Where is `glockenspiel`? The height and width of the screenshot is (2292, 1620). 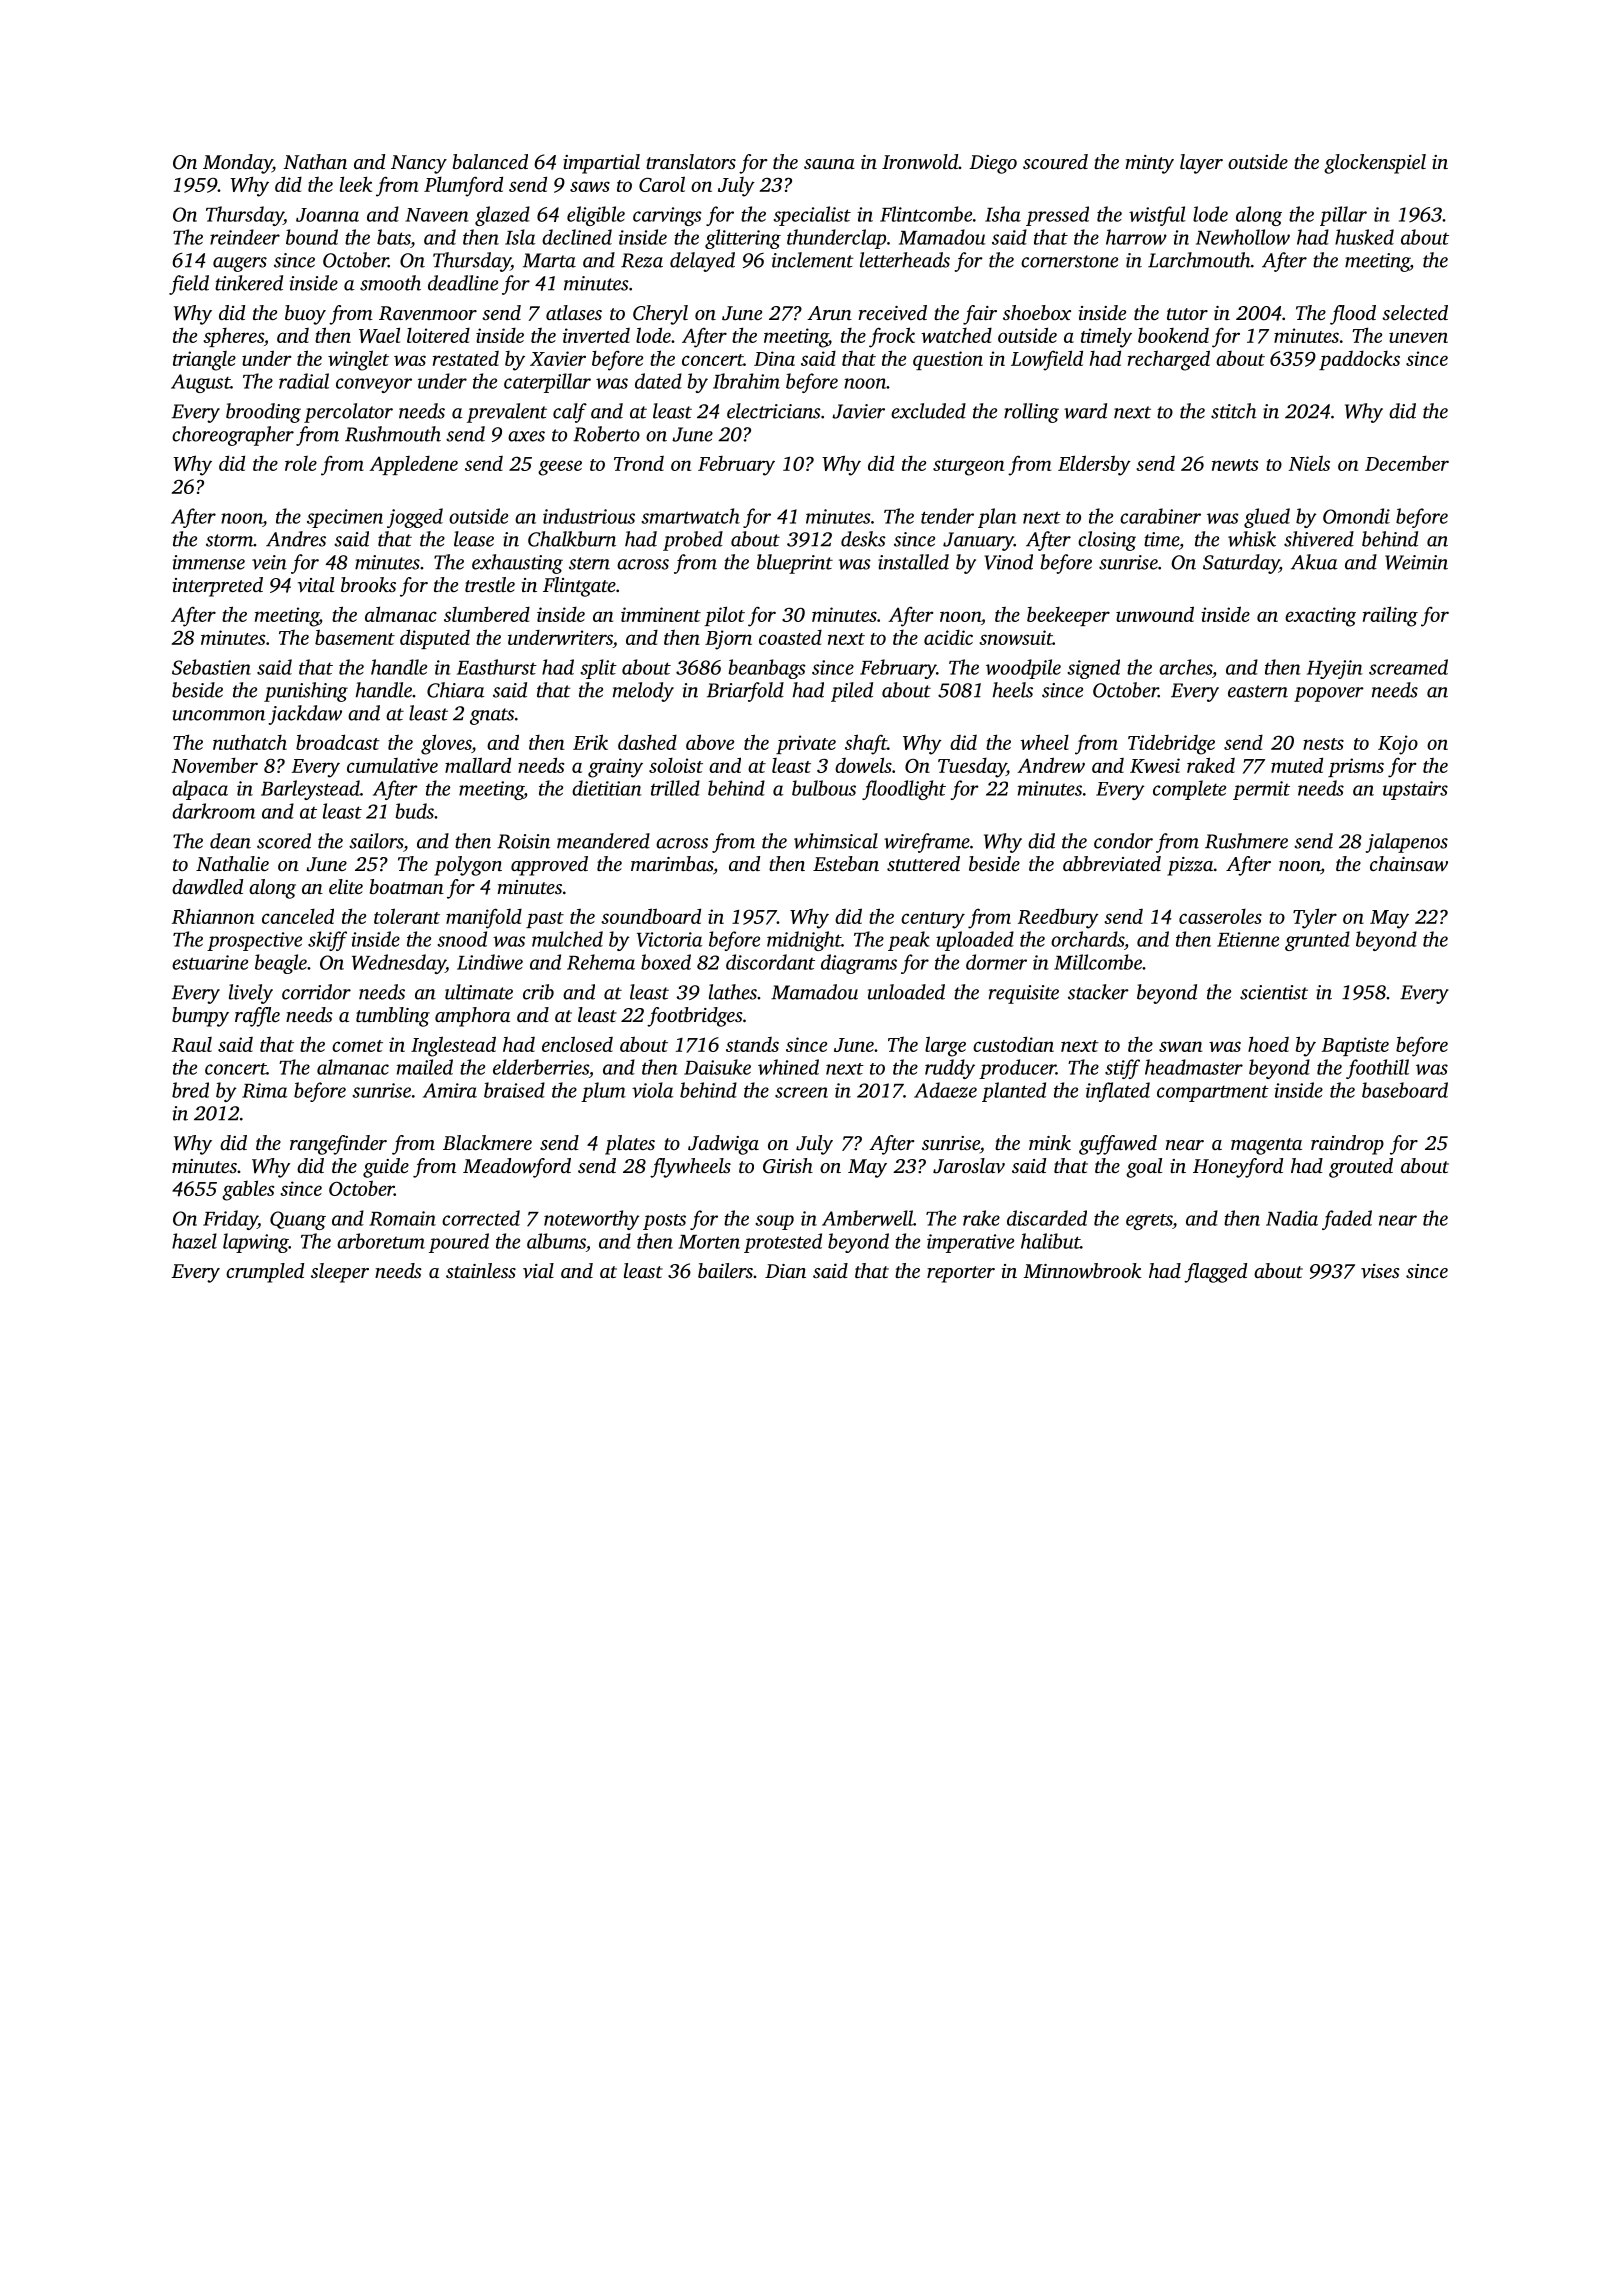 glockenspiel is located at coordinates (1375, 164).
